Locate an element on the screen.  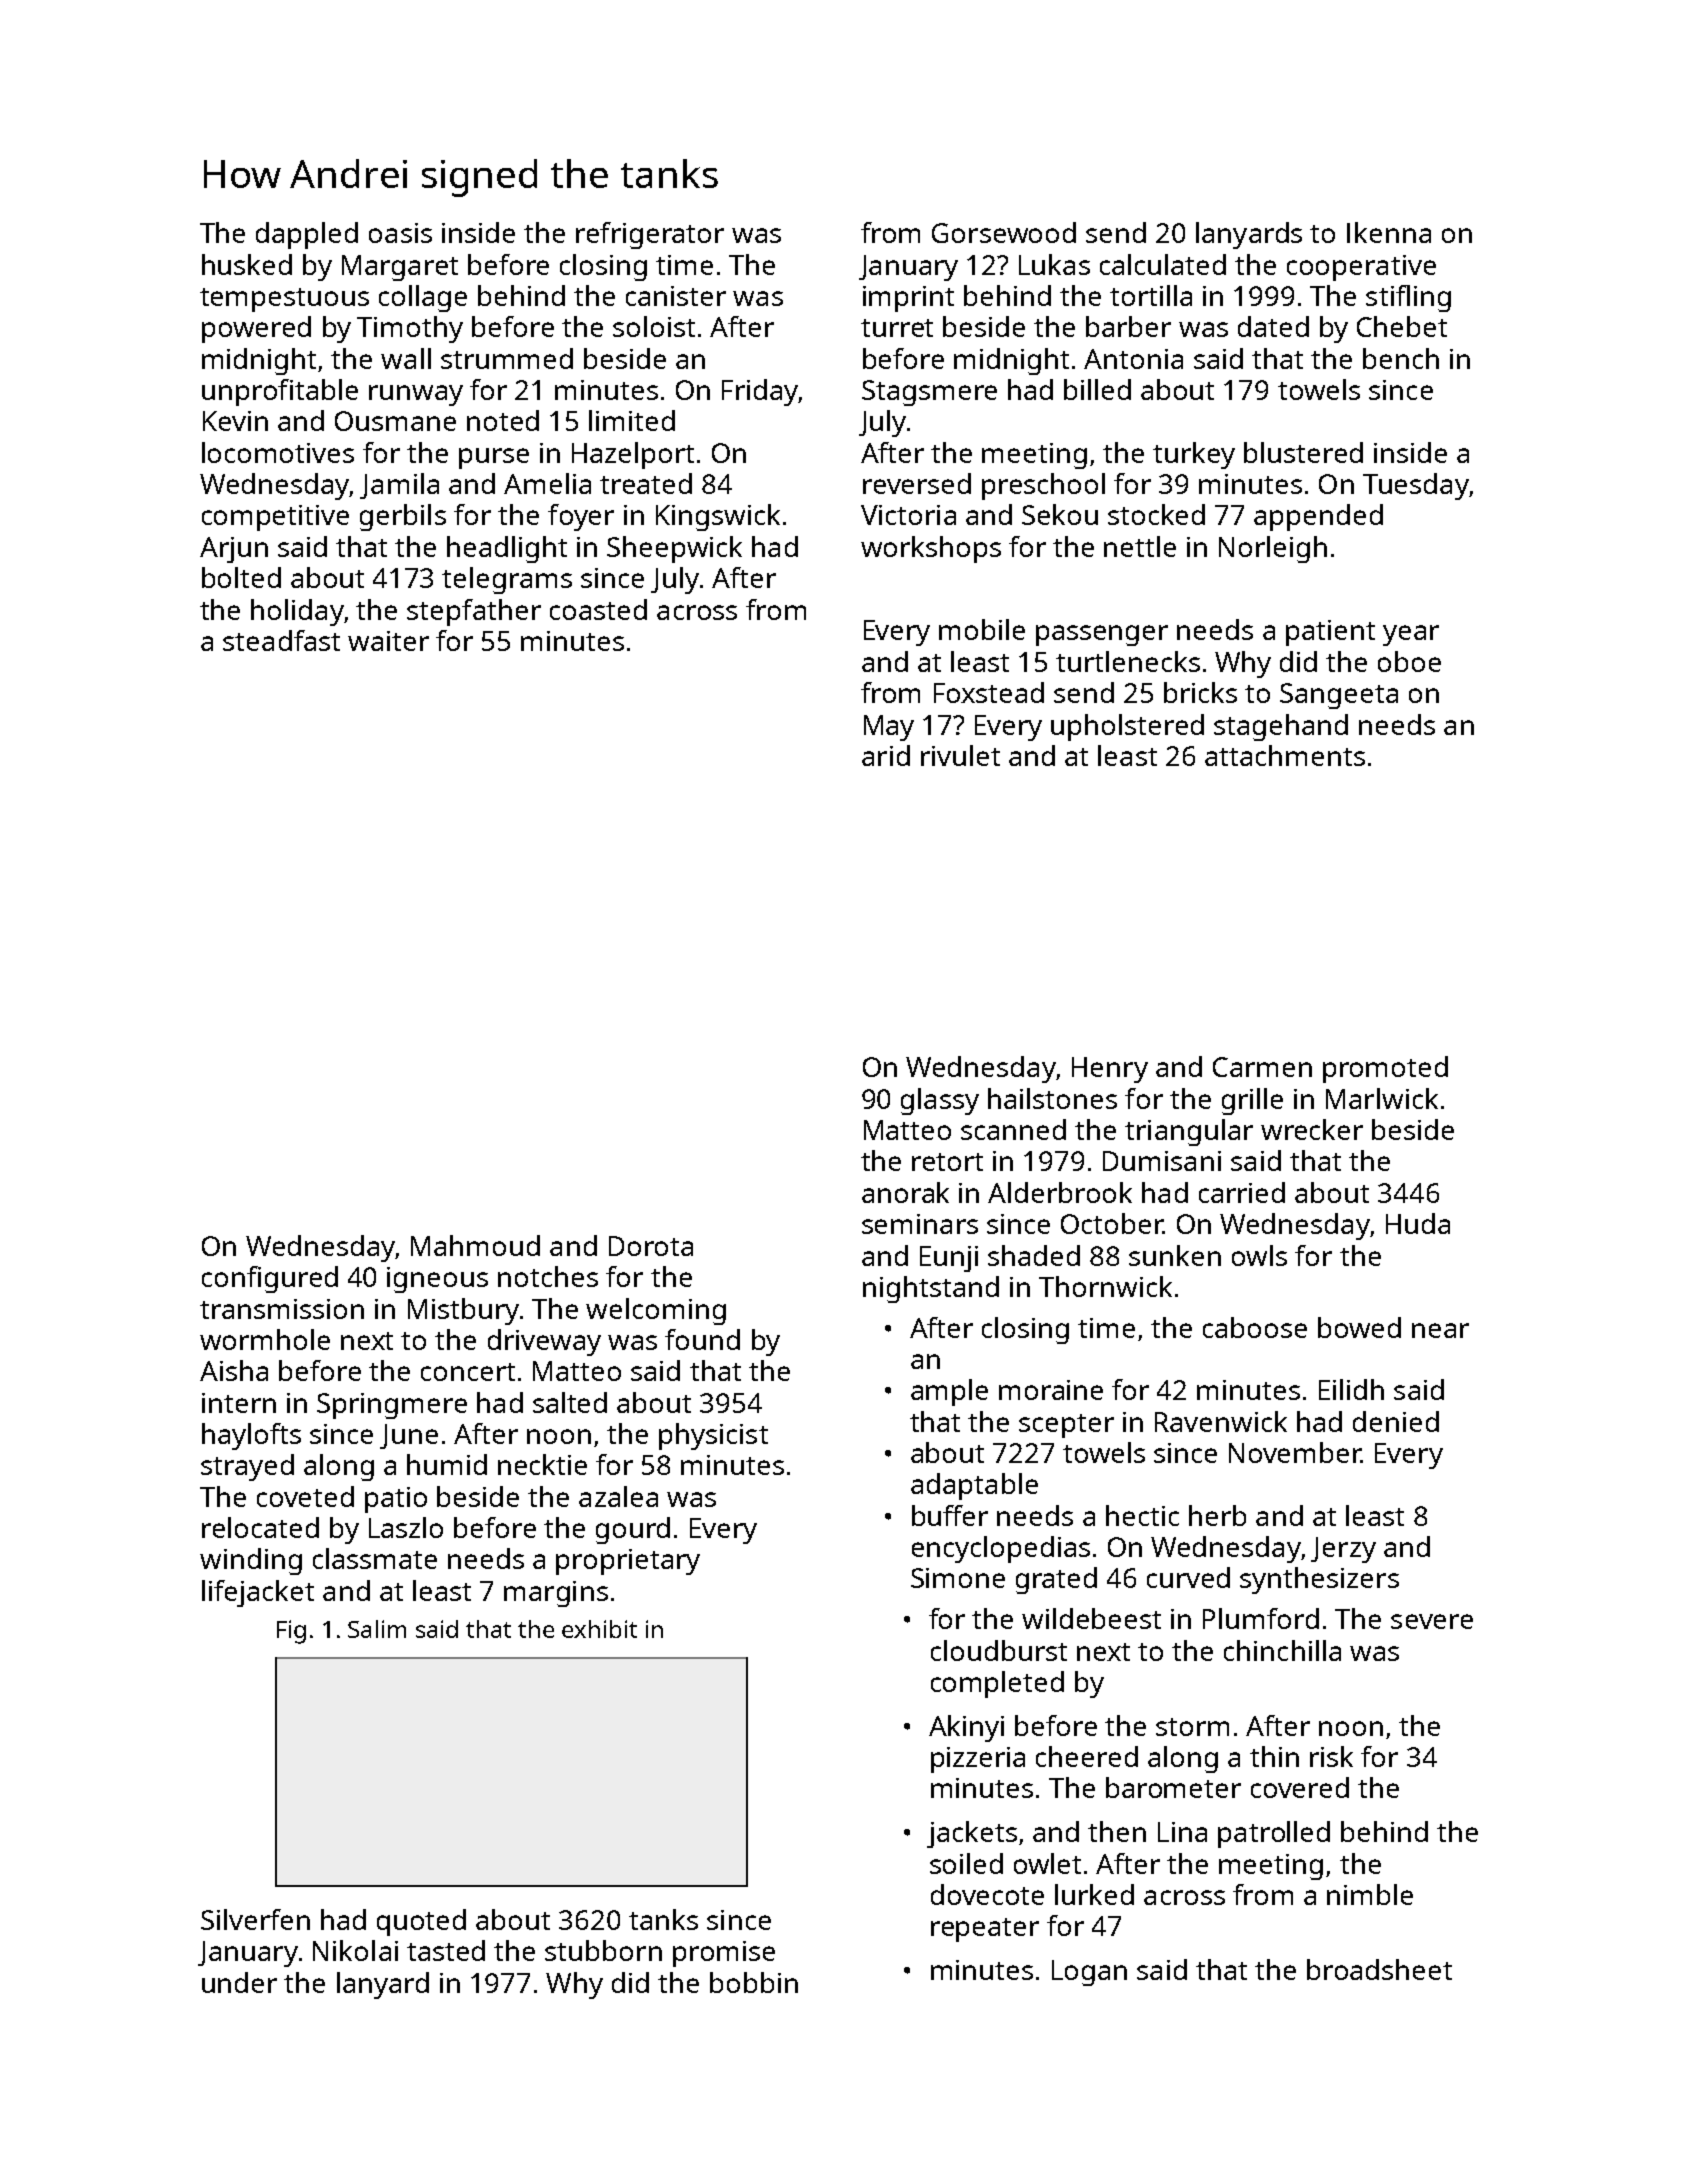
attachments is located at coordinates (1285, 755).
